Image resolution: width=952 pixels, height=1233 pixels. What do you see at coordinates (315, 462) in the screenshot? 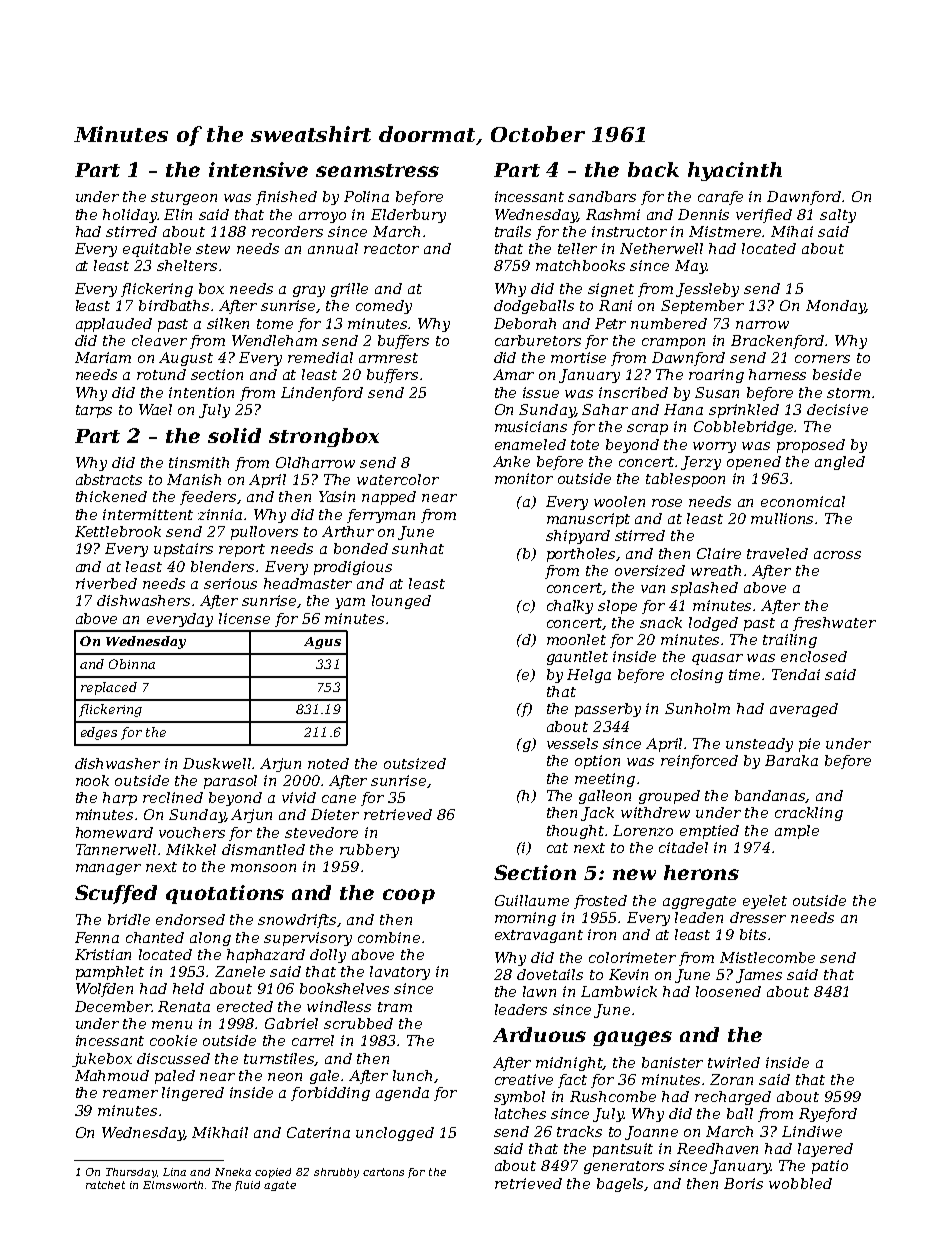
I see `Oldharrow` at bounding box center [315, 462].
